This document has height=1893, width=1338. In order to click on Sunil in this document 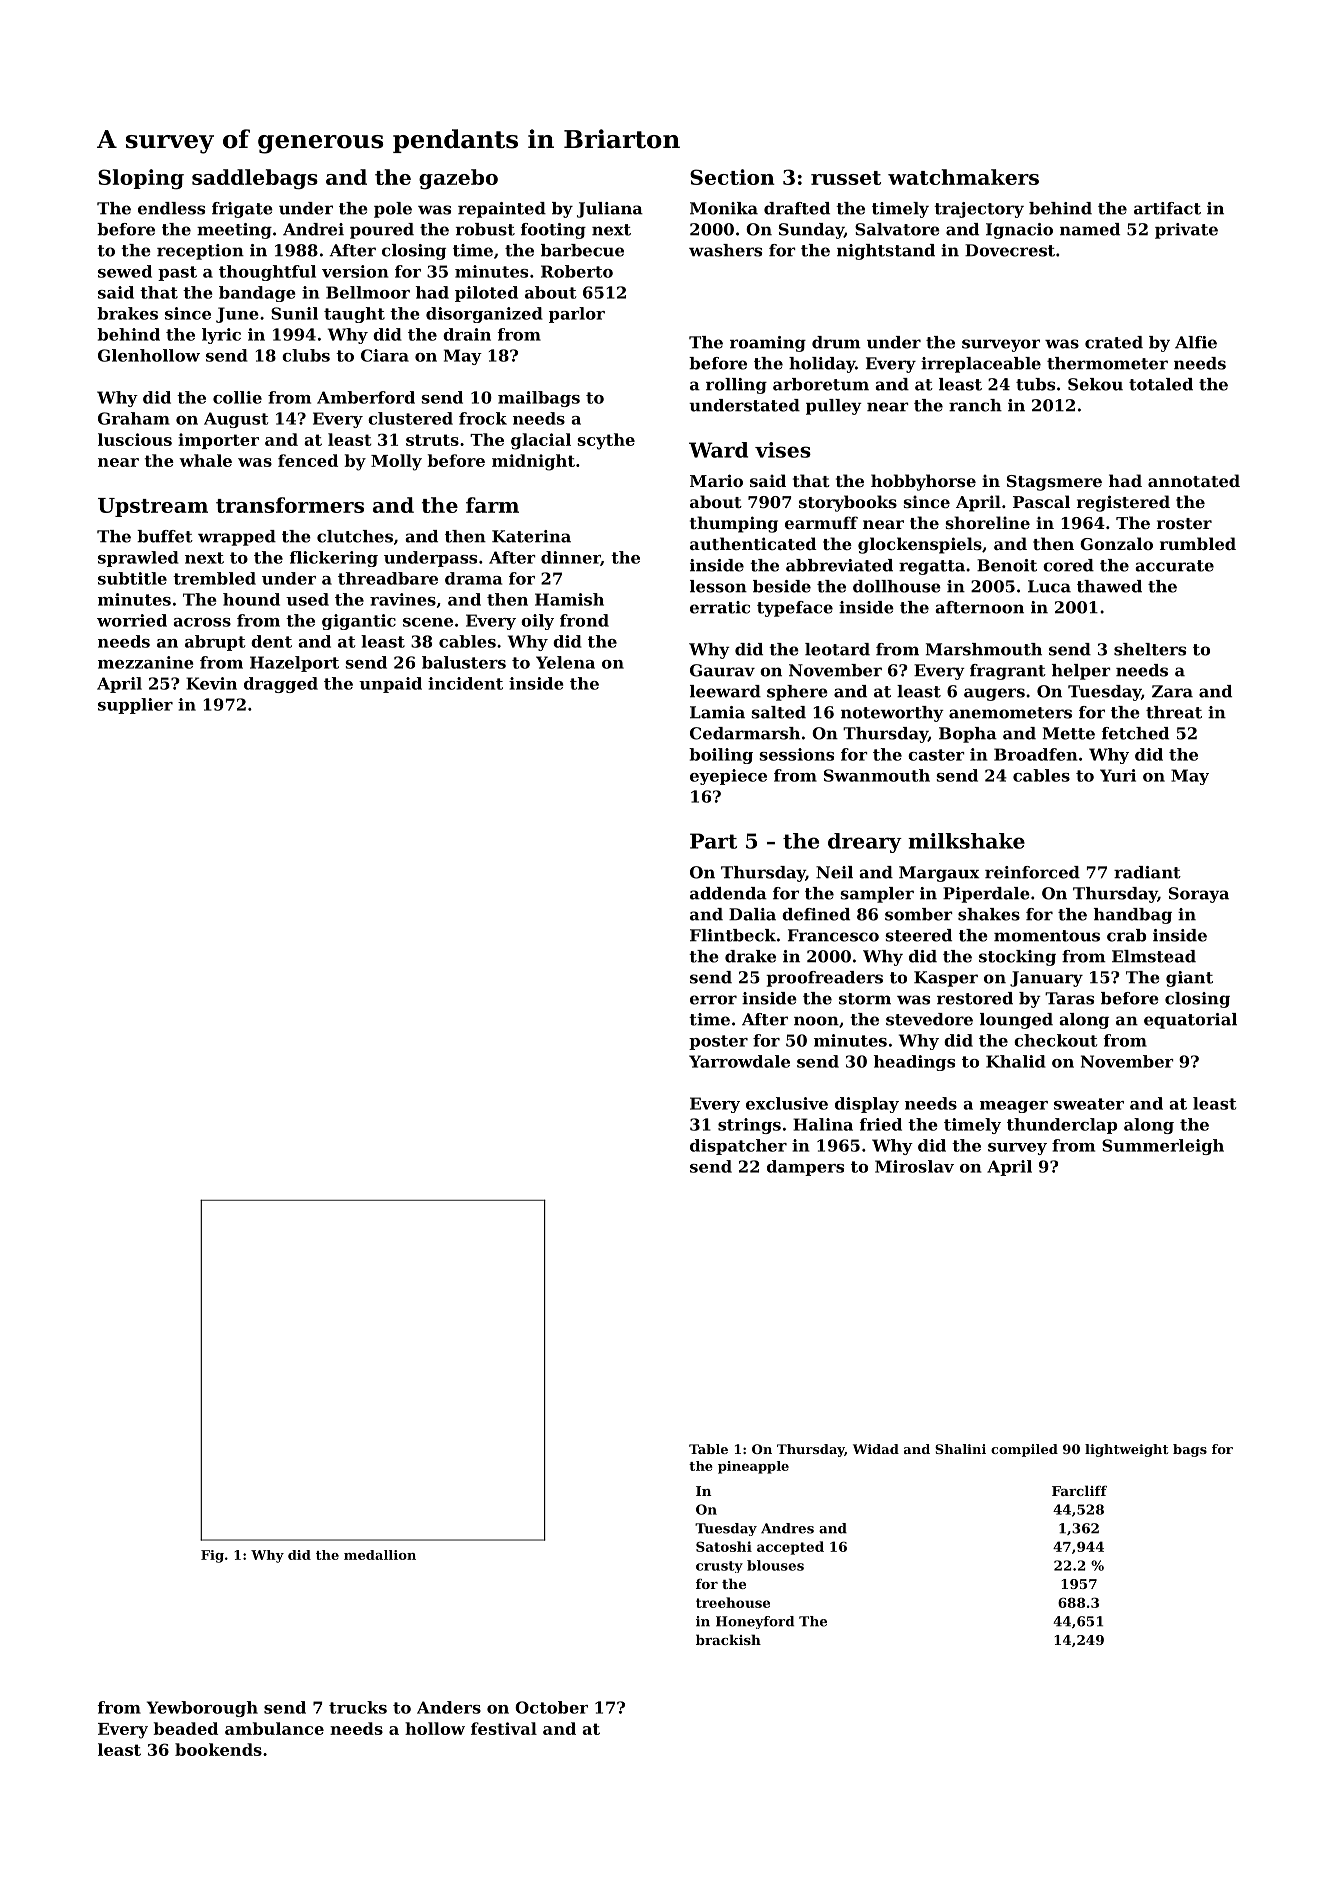, I will do `click(294, 313)`.
